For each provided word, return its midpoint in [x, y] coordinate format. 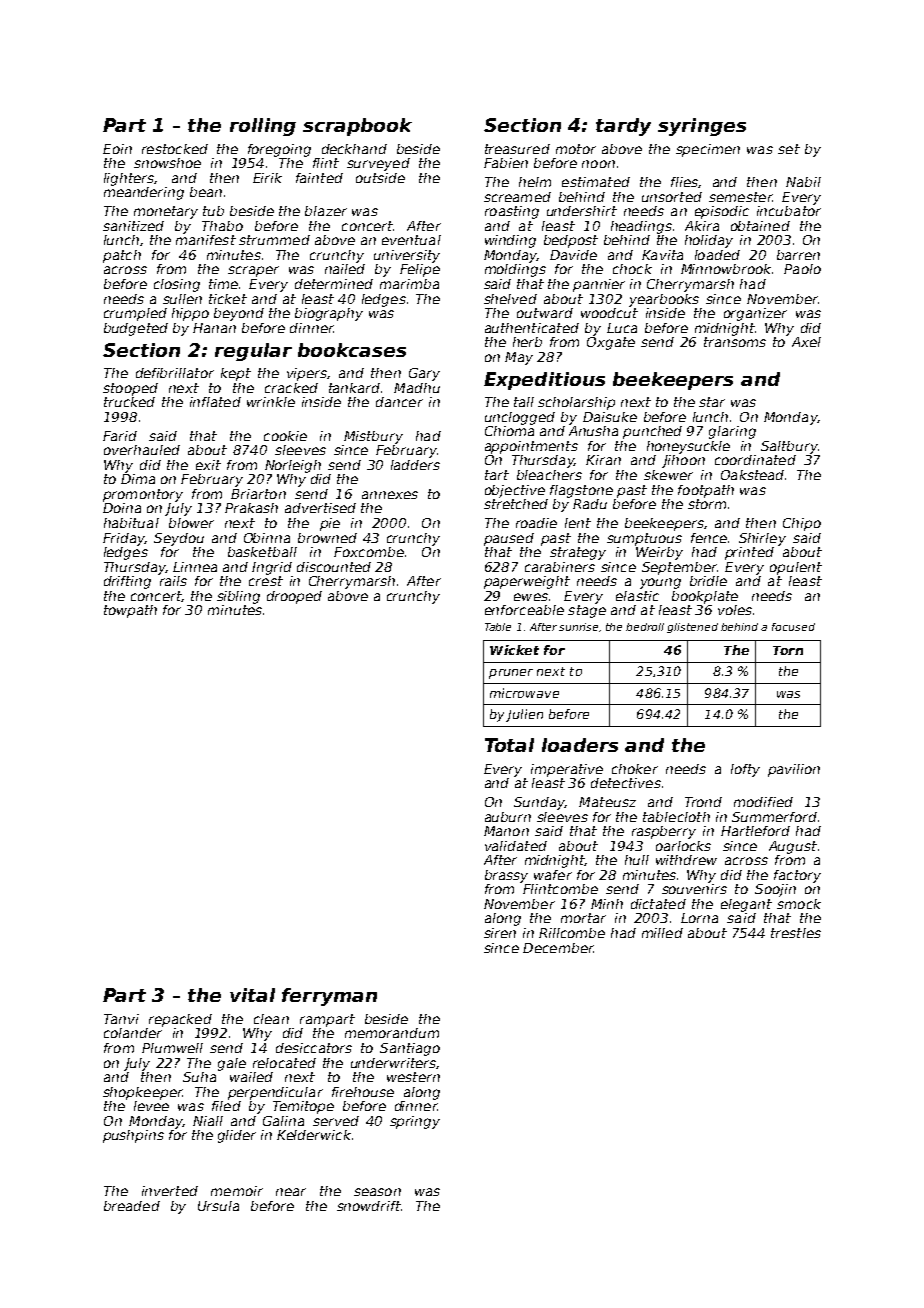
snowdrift [369, 1206]
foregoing [279, 150]
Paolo [802, 269]
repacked [180, 1020]
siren [500, 933]
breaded [132, 1206]
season [377, 1192]
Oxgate [611, 343]
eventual [411, 240]
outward [545, 313]
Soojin [775, 890]
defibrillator [175, 373]
